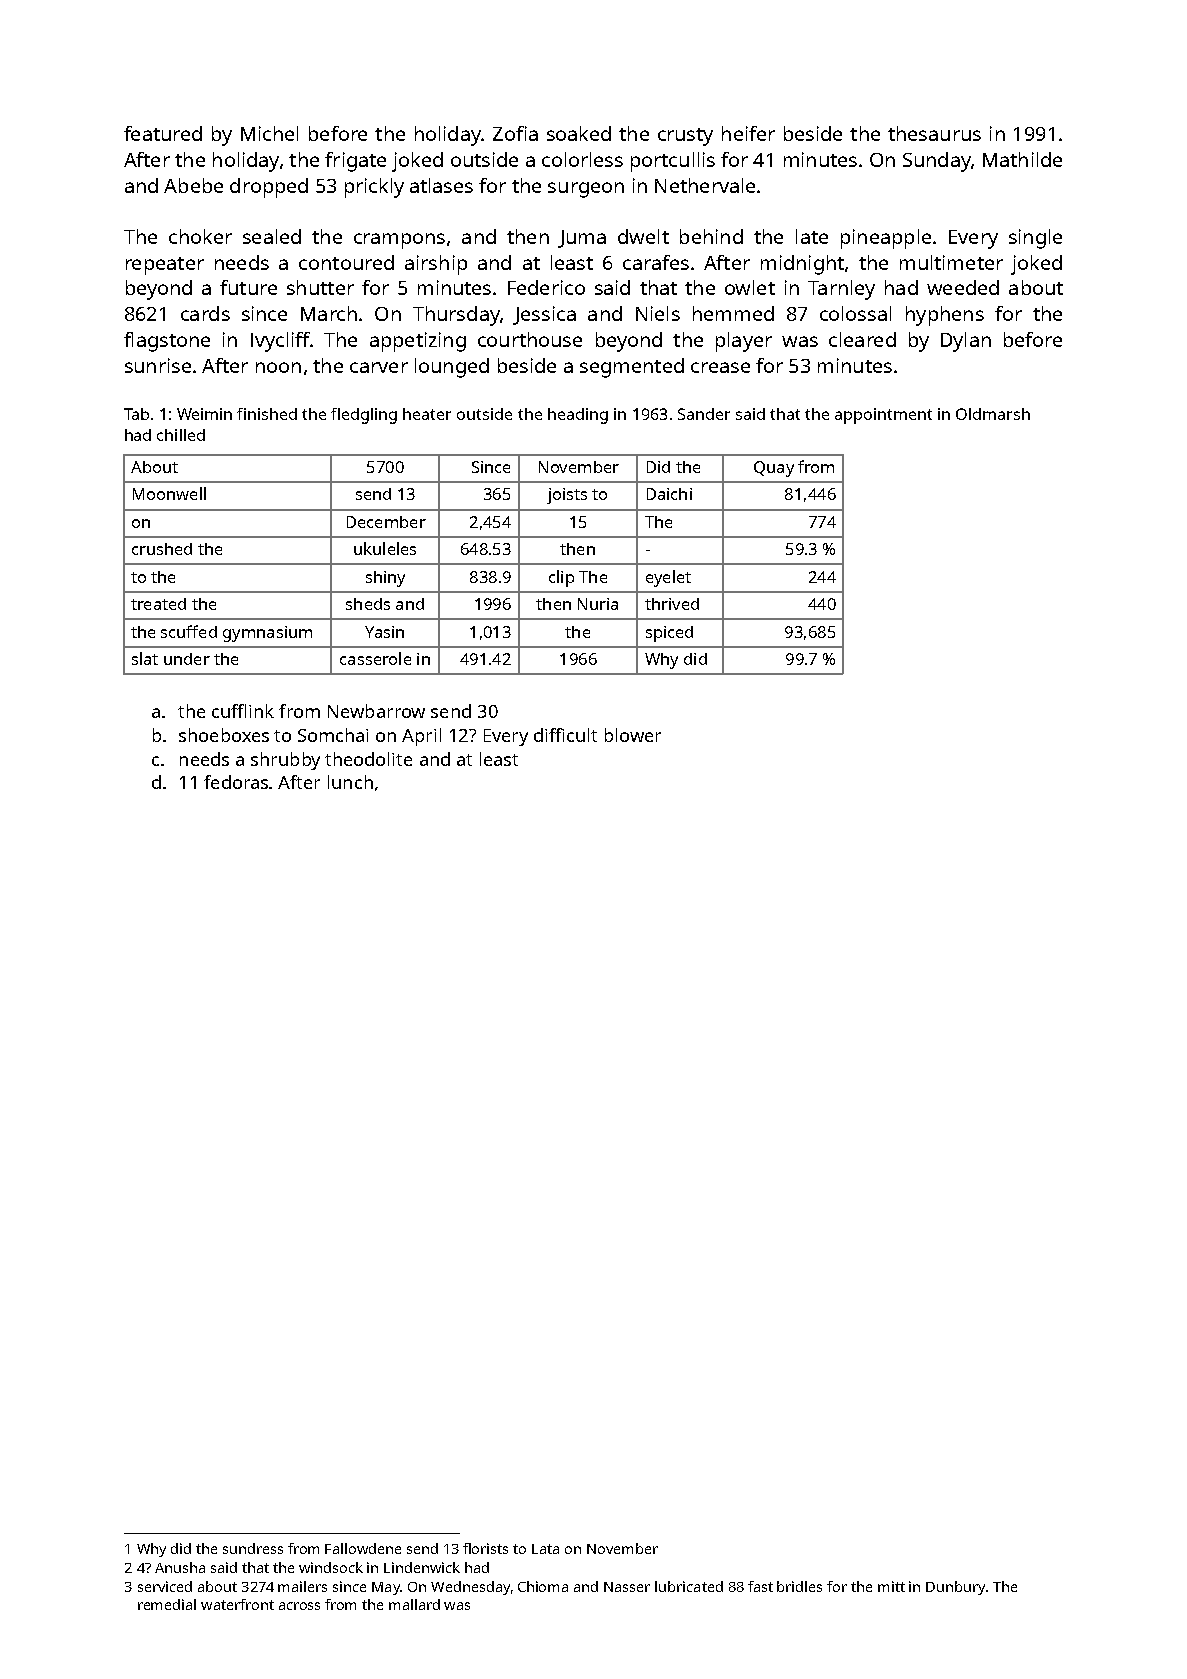  What do you see at coordinates (545, 1549) in the screenshot?
I see `Lata` at bounding box center [545, 1549].
